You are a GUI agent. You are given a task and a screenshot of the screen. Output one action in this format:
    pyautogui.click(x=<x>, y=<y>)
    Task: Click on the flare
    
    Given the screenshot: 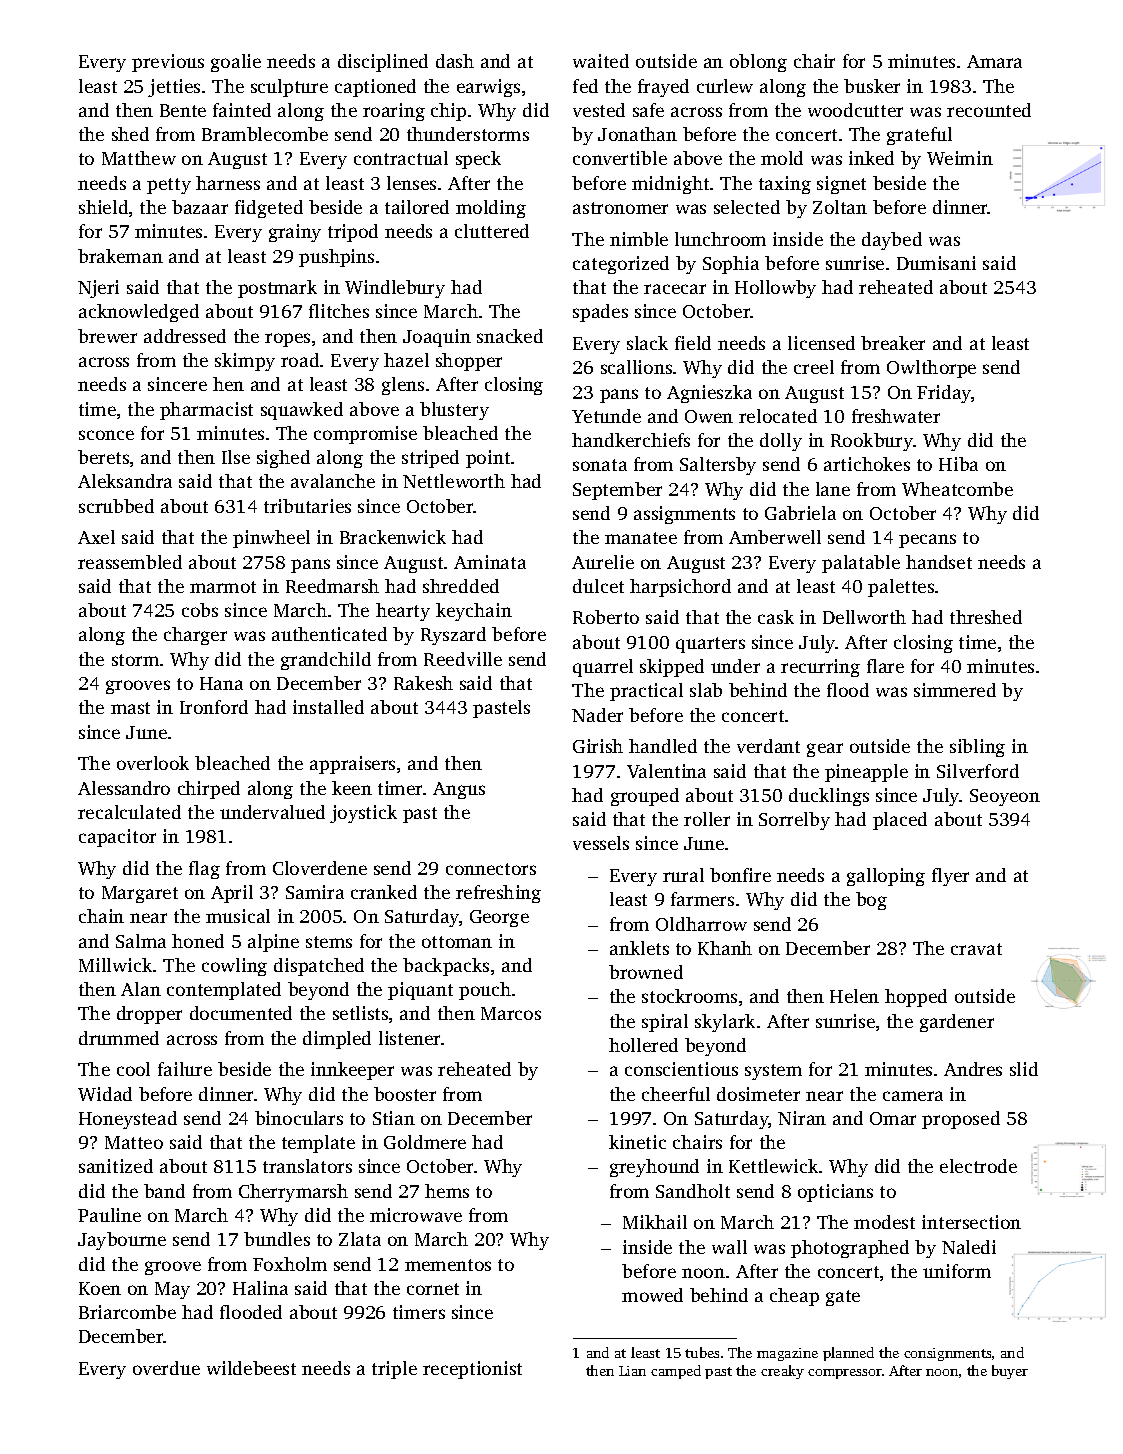 What is the action you would take?
    pyautogui.click(x=885, y=666)
